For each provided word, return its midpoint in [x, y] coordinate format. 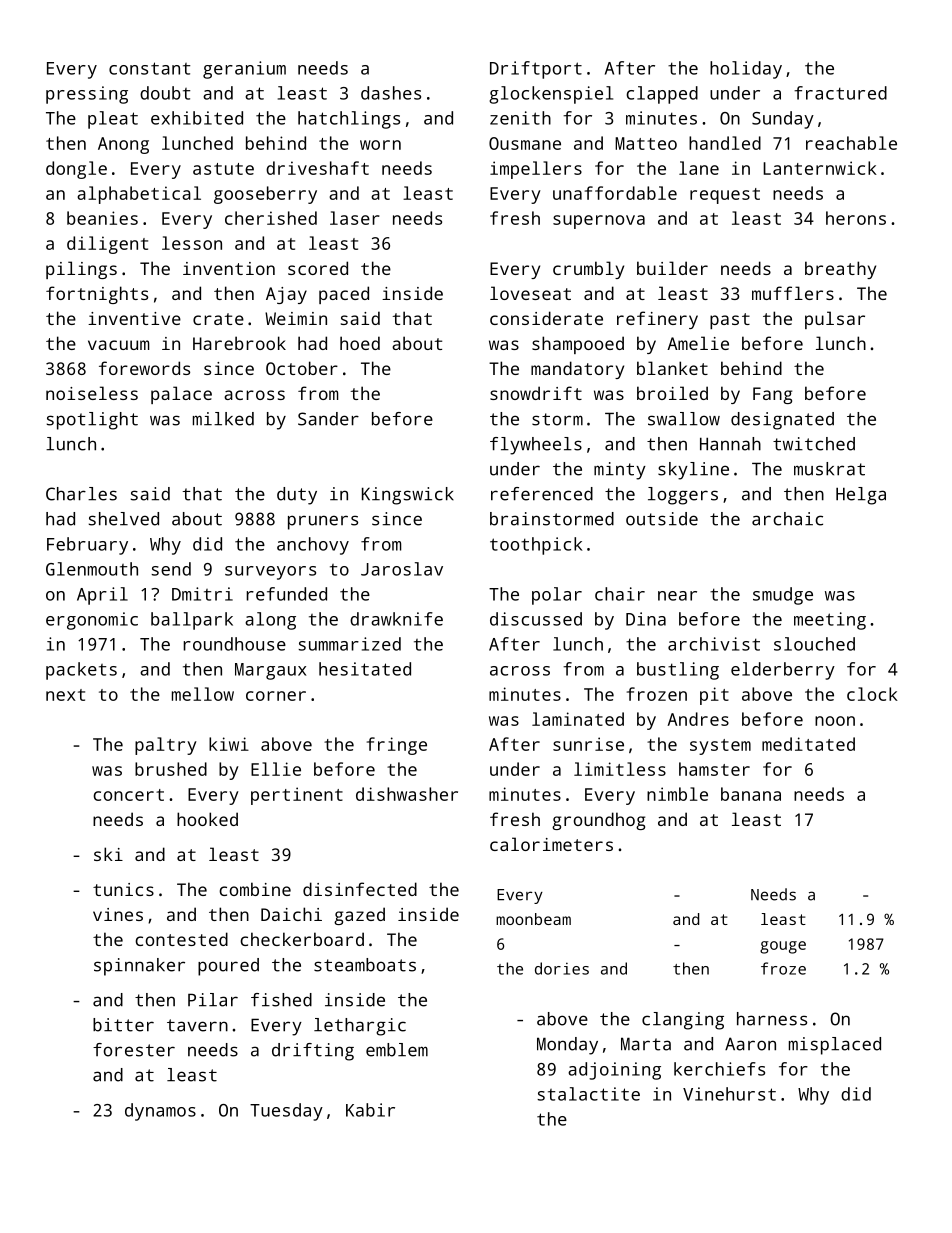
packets [81, 671]
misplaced [835, 1046]
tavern [197, 1025]
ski [108, 854]
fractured [840, 93]
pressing [87, 95]
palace [181, 395]
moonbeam [533, 919]
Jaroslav [402, 569]
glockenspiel [551, 95]
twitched [814, 444]
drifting [313, 1052]
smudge [783, 596]
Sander [328, 419]
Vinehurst [729, 1094]
